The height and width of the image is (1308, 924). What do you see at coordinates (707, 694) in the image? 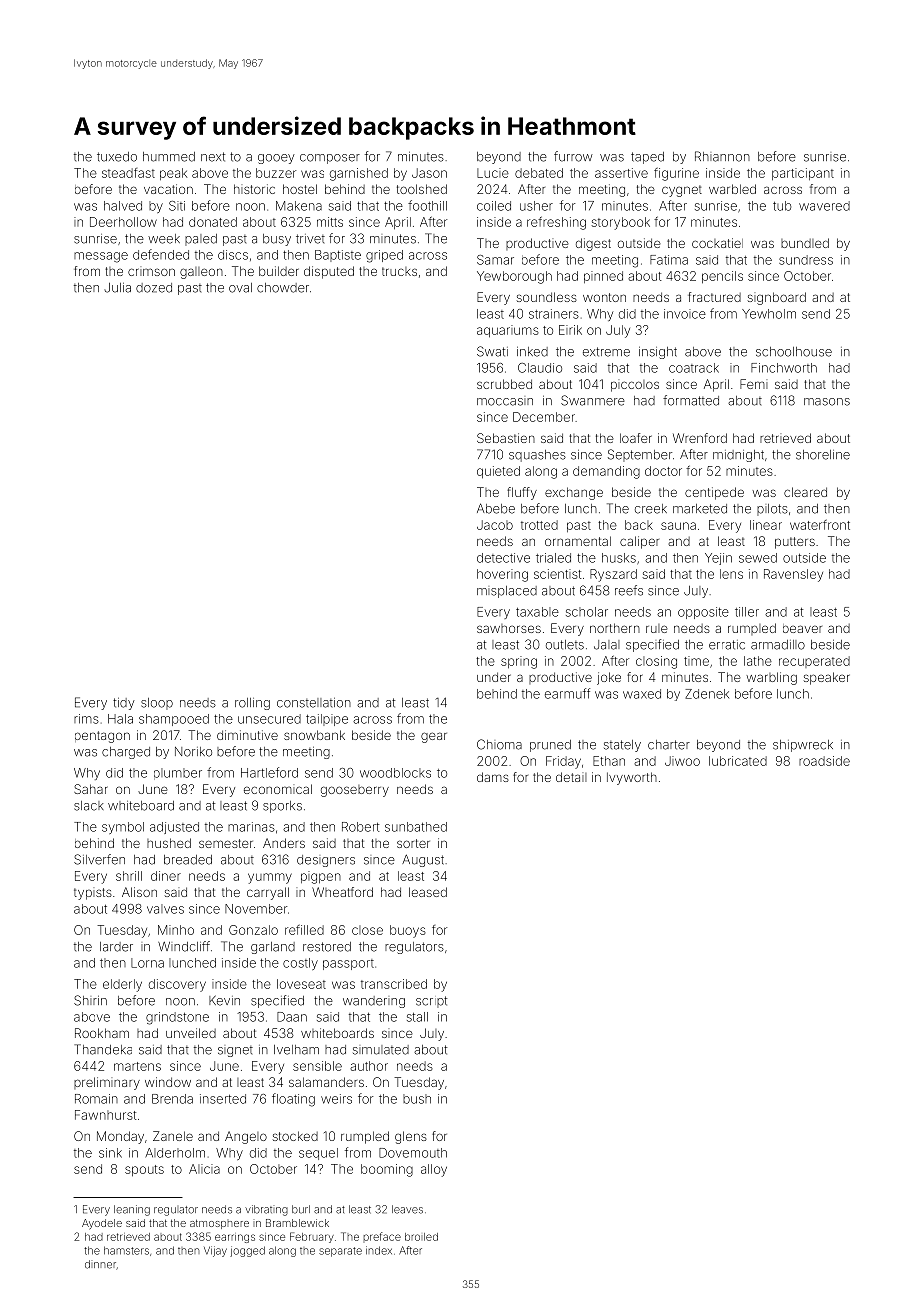
I see `Zdenek` at bounding box center [707, 694].
